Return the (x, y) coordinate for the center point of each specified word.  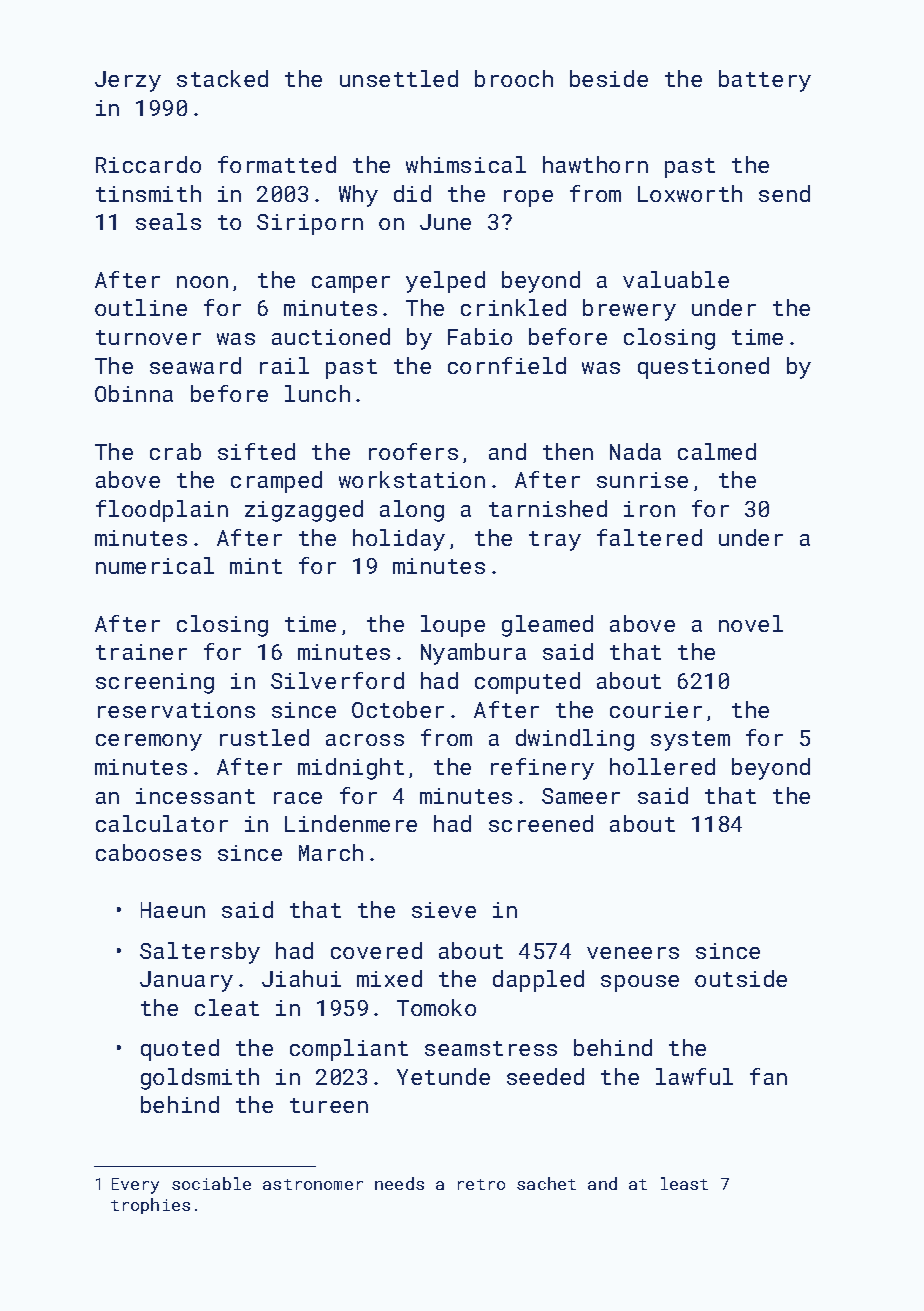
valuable (676, 279)
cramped (276, 482)
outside (741, 978)
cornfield (507, 365)
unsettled (399, 78)
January (186, 981)
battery (765, 81)
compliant (349, 1050)
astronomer (313, 1184)
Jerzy (128, 81)
